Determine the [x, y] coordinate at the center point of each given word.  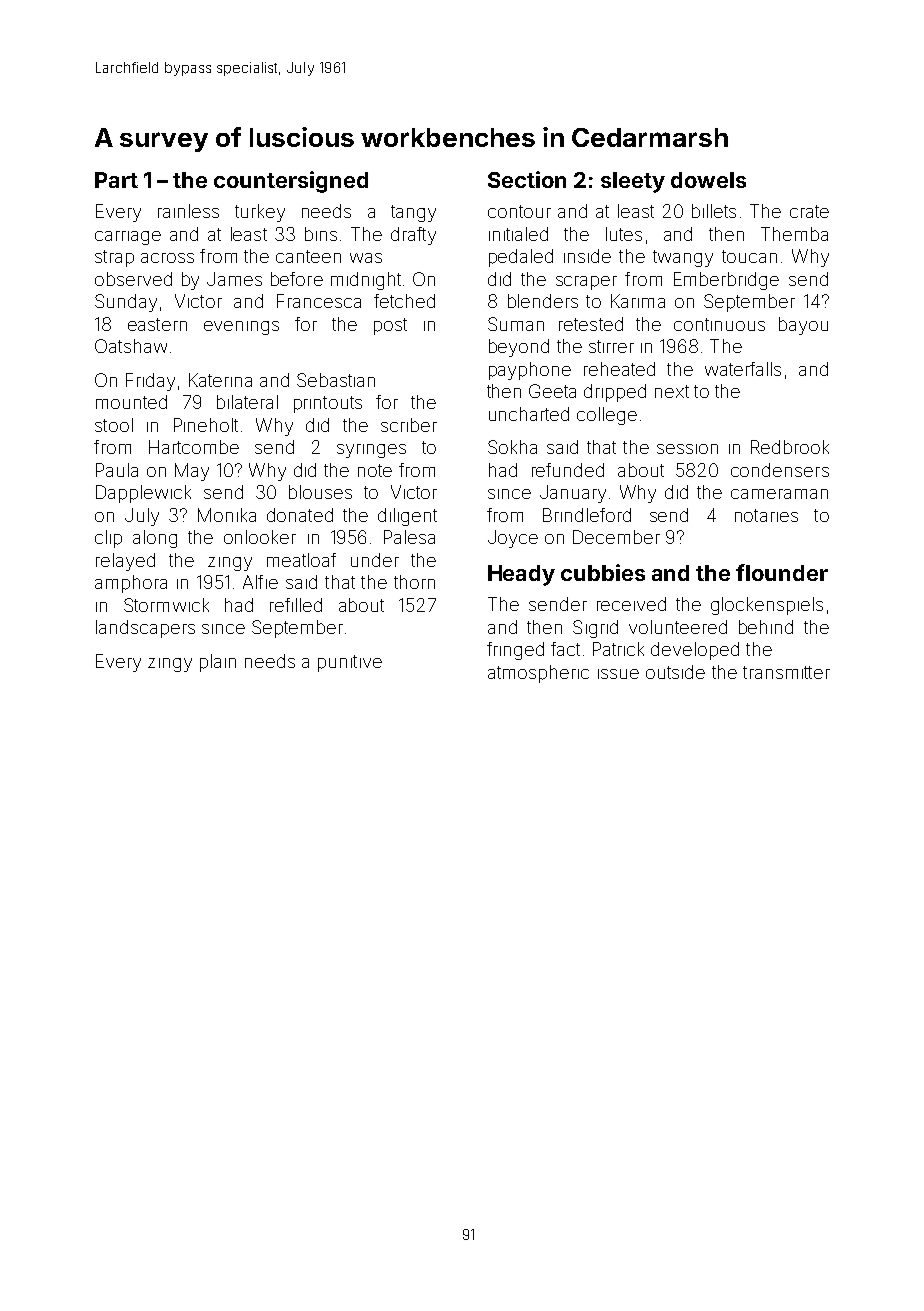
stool [114, 425]
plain [218, 663]
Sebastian [336, 380]
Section [527, 179]
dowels [708, 180]
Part [116, 180]
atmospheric [538, 674]
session [687, 449]
